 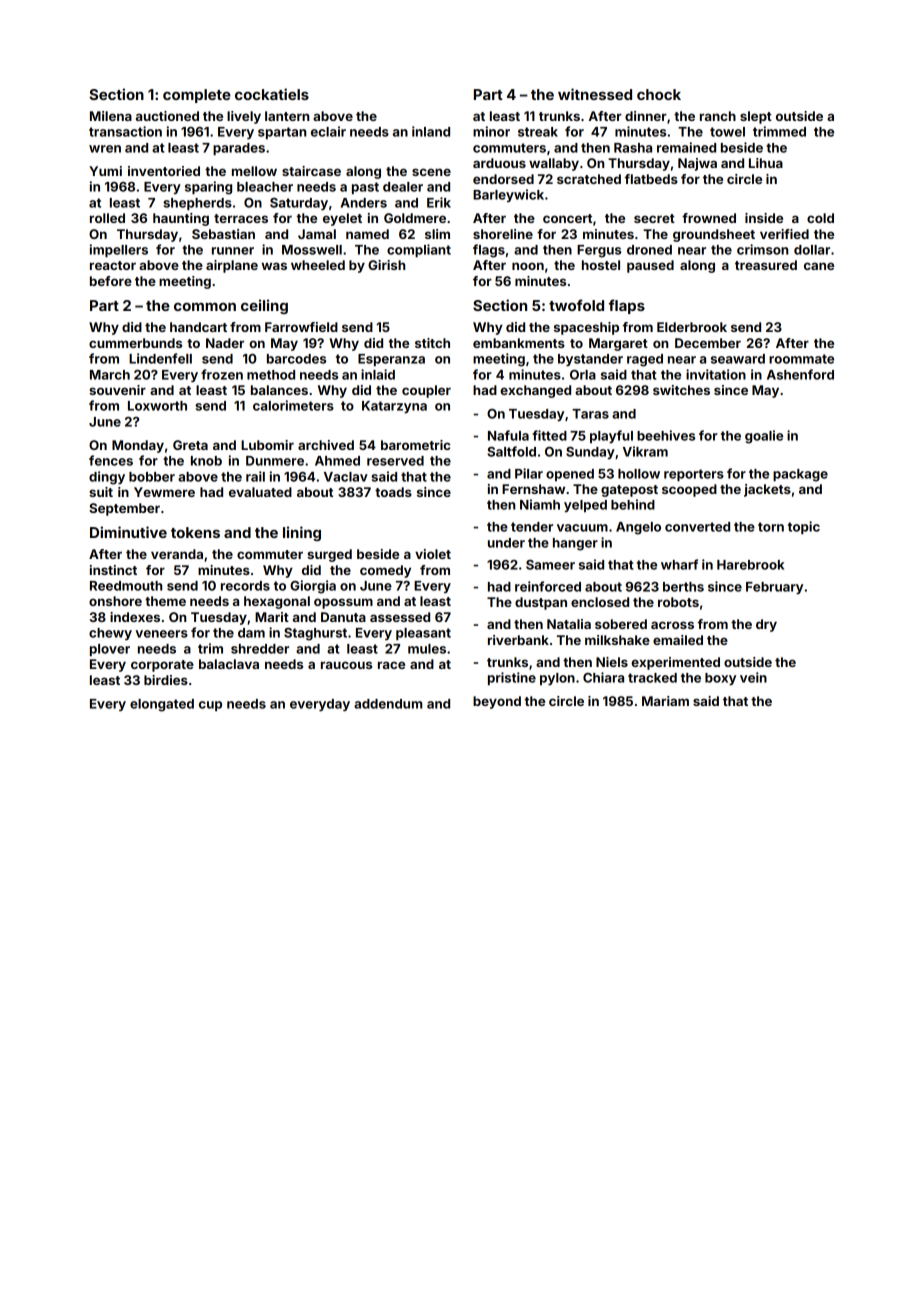 What do you see at coordinates (820, 218) in the screenshot?
I see `cold` at bounding box center [820, 218].
